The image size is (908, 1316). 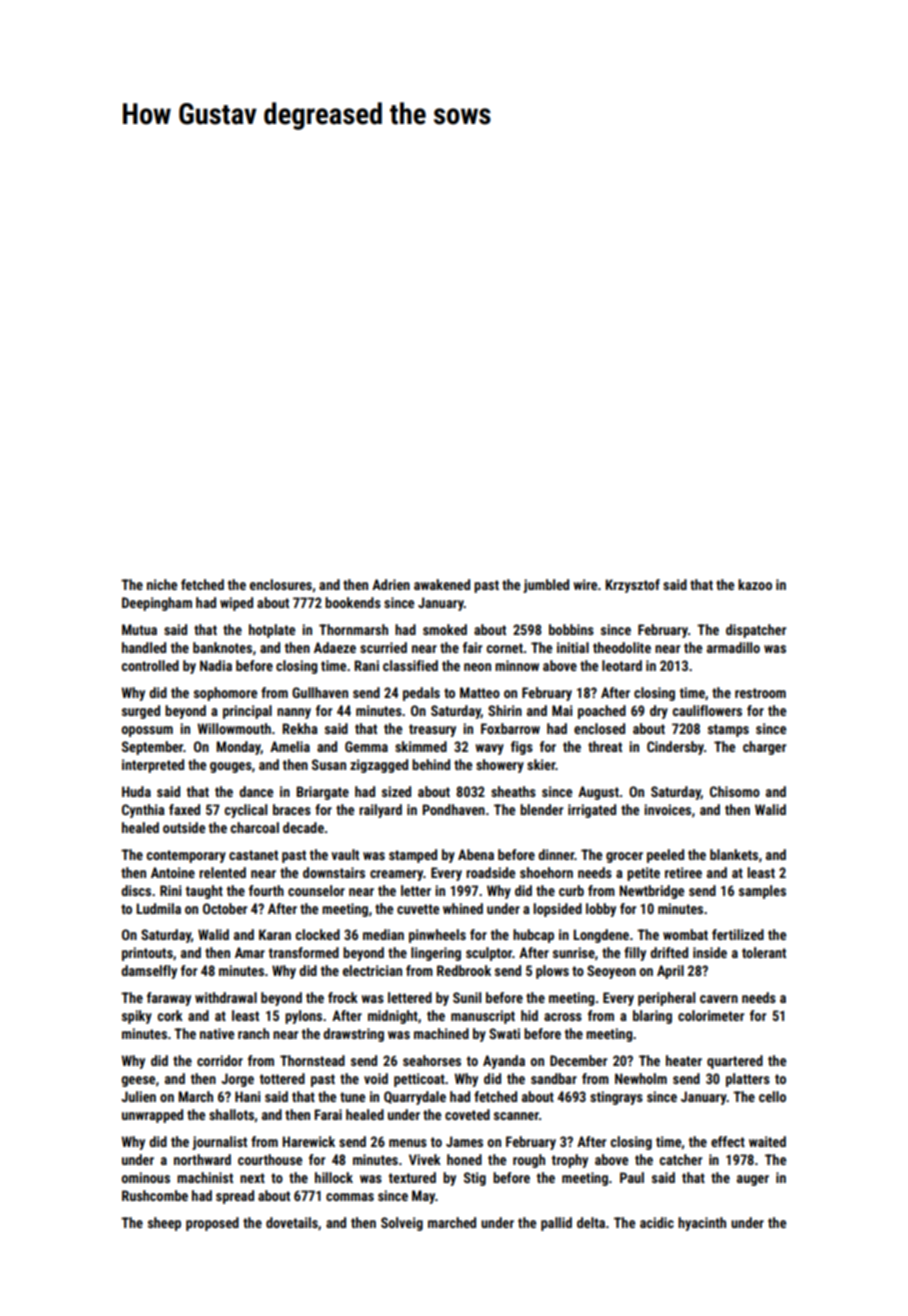 What do you see at coordinates (150, 665) in the document?
I see `controlled` at bounding box center [150, 665].
